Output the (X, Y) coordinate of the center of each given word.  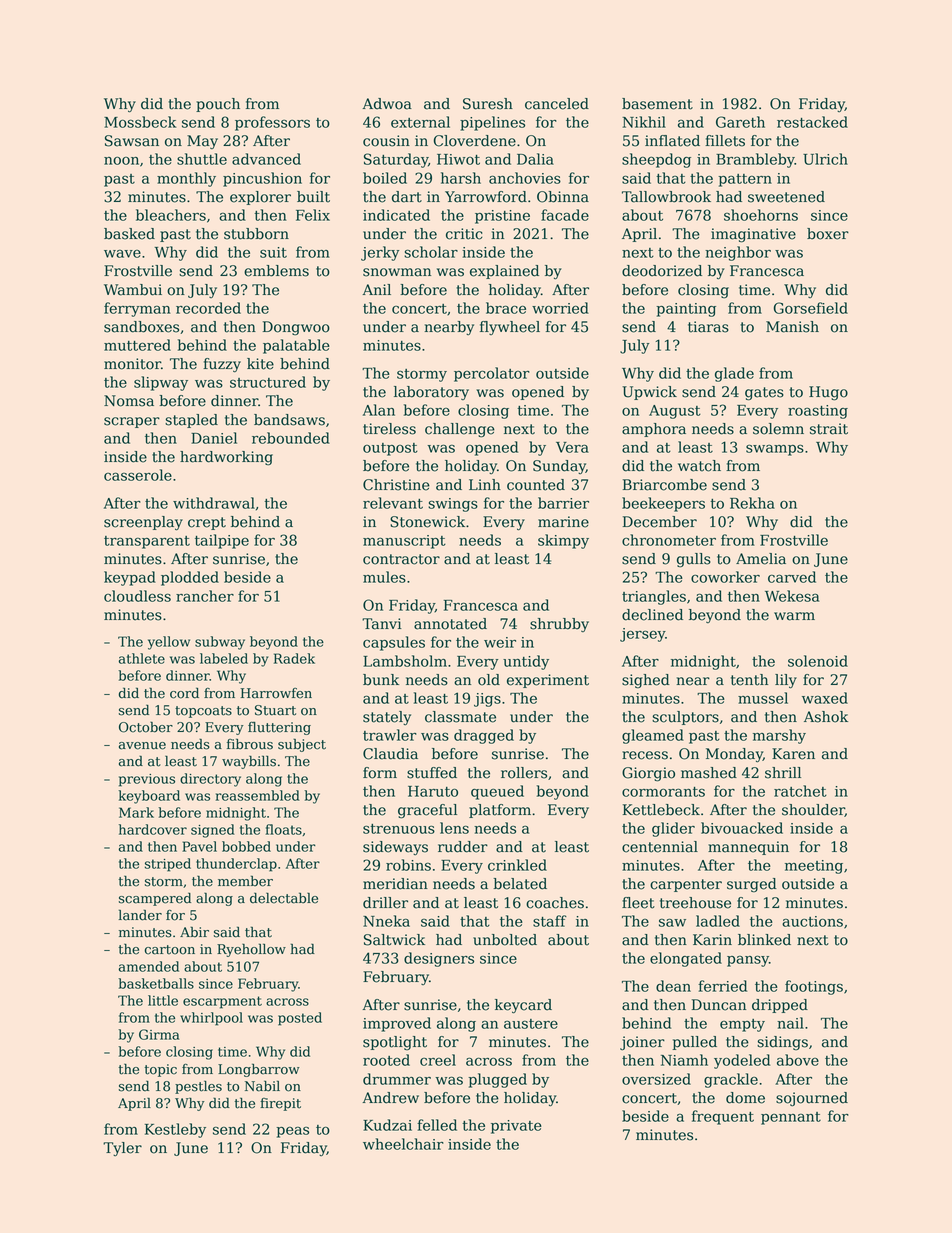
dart (407, 197)
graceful (427, 811)
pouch (218, 105)
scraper (132, 422)
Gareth (740, 122)
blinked (764, 940)
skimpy (563, 541)
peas (292, 1132)
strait (829, 429)
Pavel (199, 846)
